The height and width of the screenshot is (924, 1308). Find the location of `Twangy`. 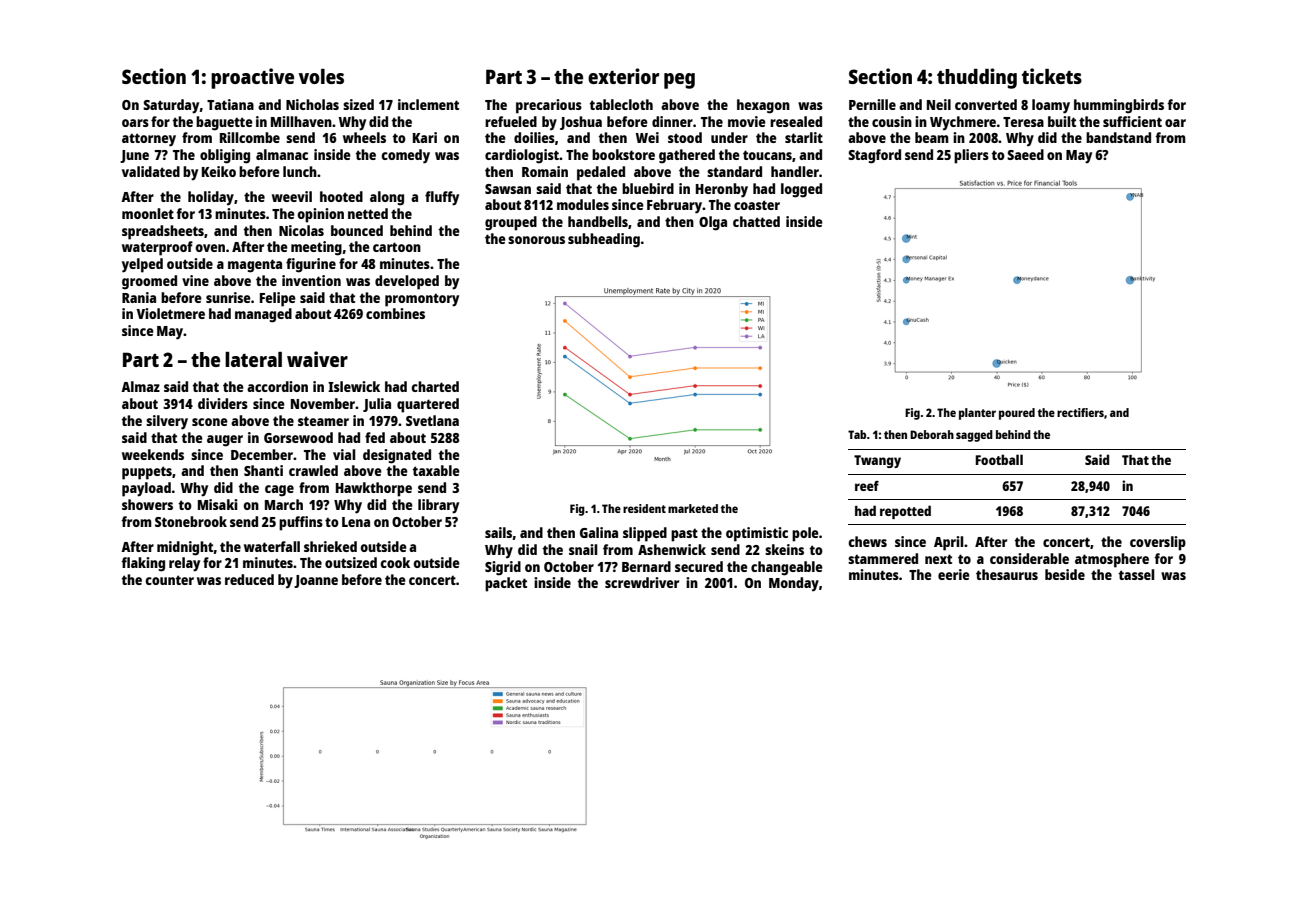

Twangy is located at coordinates (877, 461).
